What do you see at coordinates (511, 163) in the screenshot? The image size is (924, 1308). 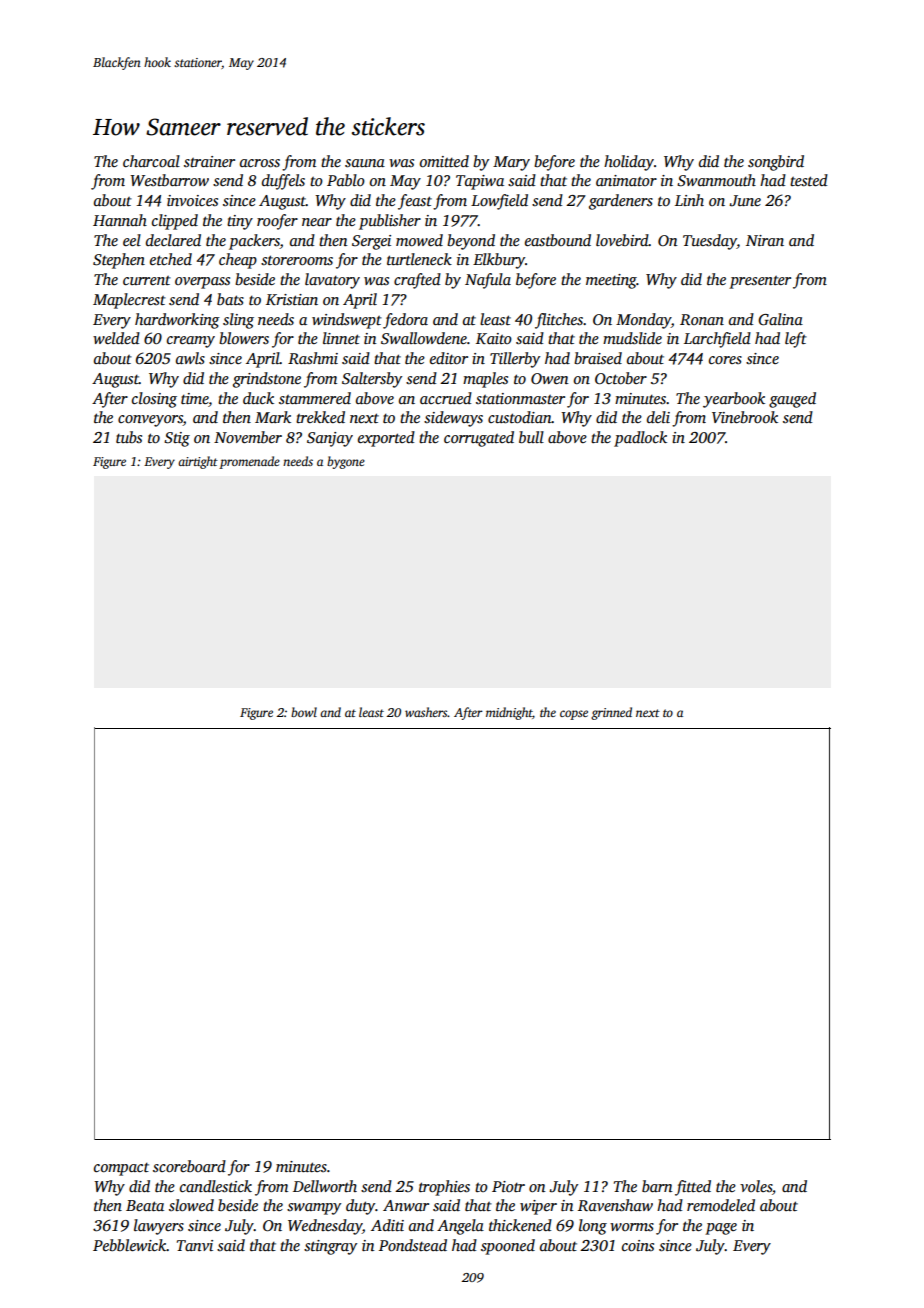 I see `Mary` at bounding box center [511, 163].
